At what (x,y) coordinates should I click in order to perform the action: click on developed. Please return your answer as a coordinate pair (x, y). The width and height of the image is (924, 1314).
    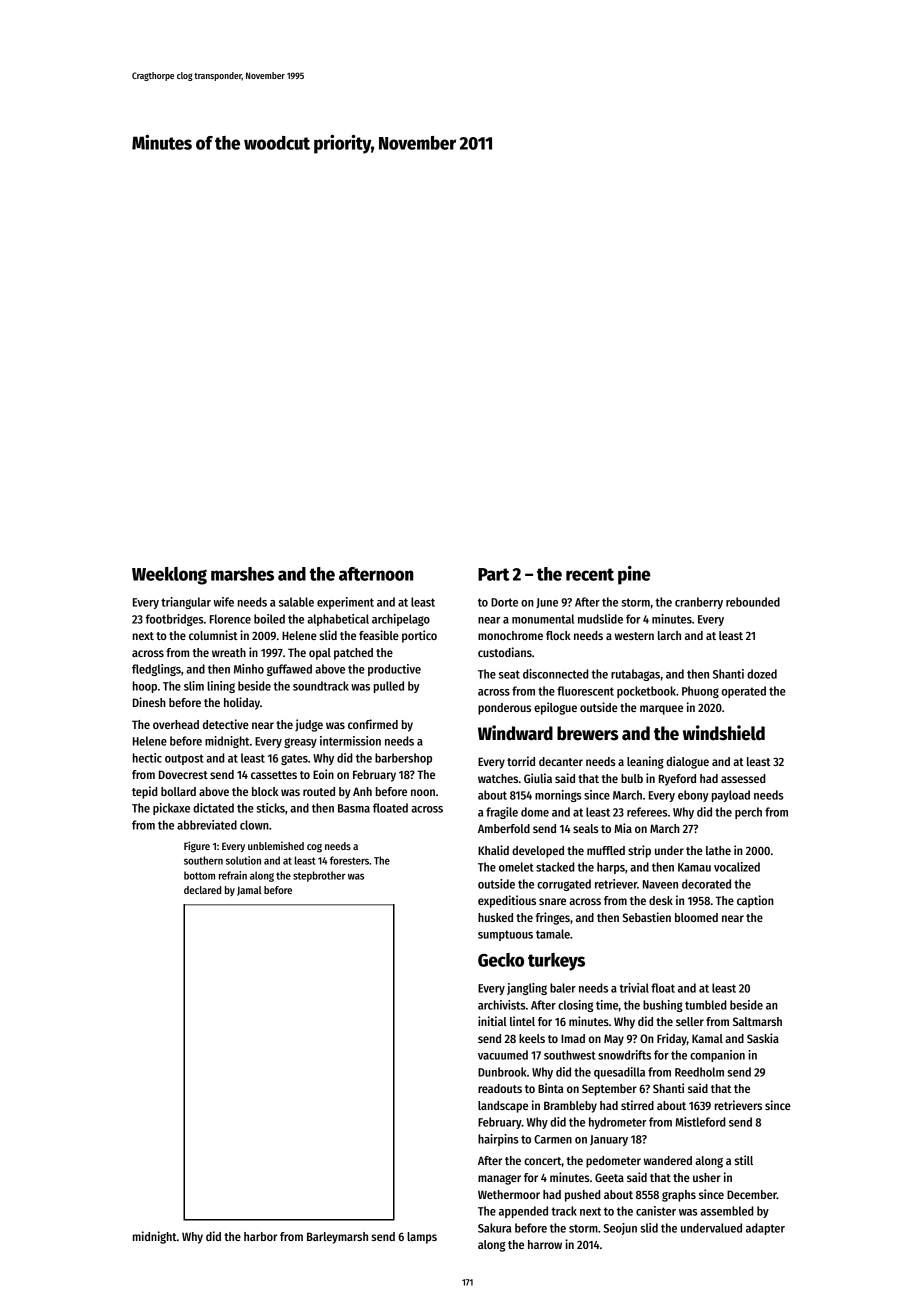
    Looking at the image, I should click on (538, 852).
